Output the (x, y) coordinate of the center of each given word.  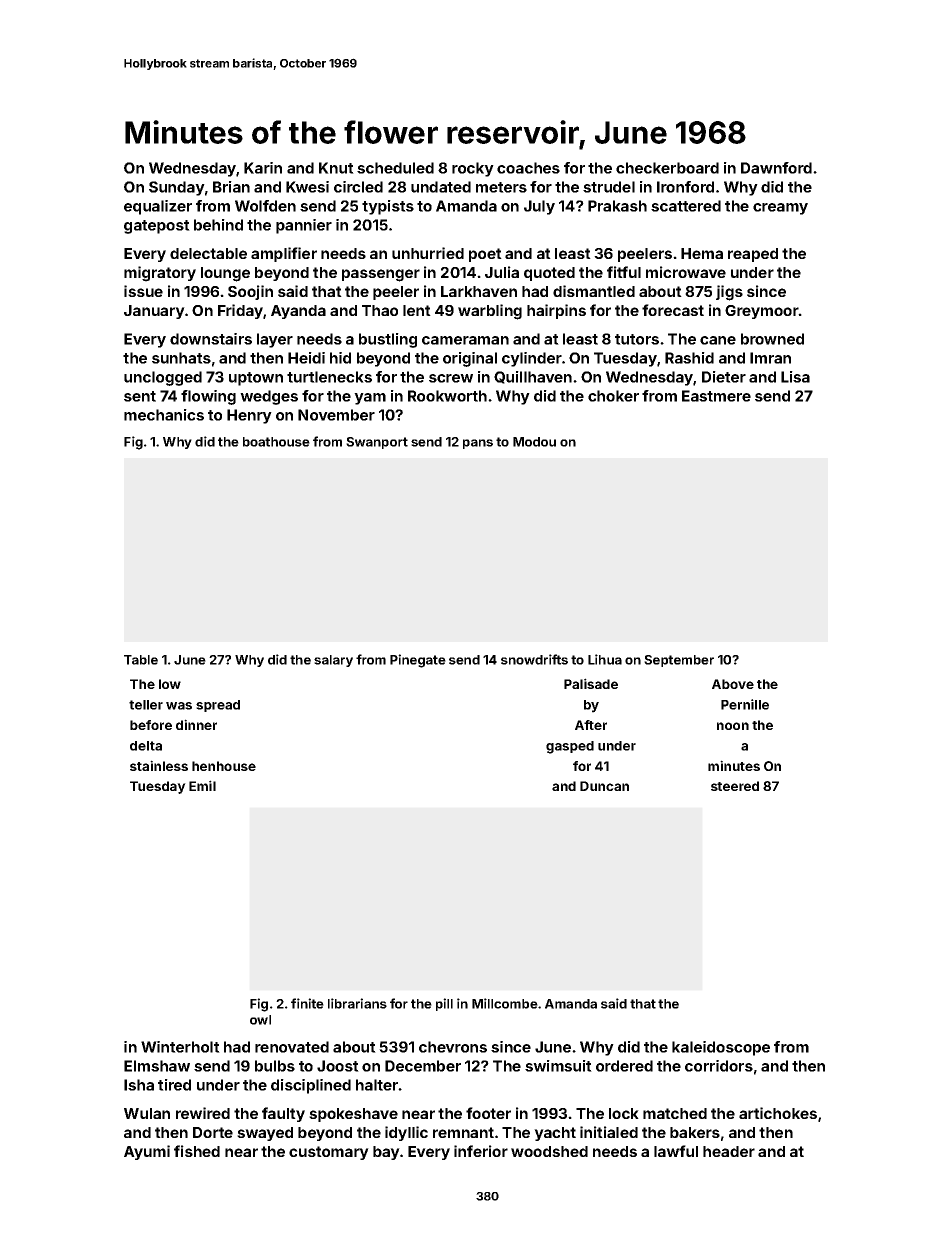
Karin (263, 168)
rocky (473, 169)
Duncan (604, 786)
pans (478, 444)
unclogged (163, 378)
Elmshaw (157, 1066)
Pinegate (418, 661)
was (179, 706)
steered (735, 786)
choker (613, 396)
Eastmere (716, 396)
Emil (202, 785)
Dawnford (776, 168)
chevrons (453, 1047)
